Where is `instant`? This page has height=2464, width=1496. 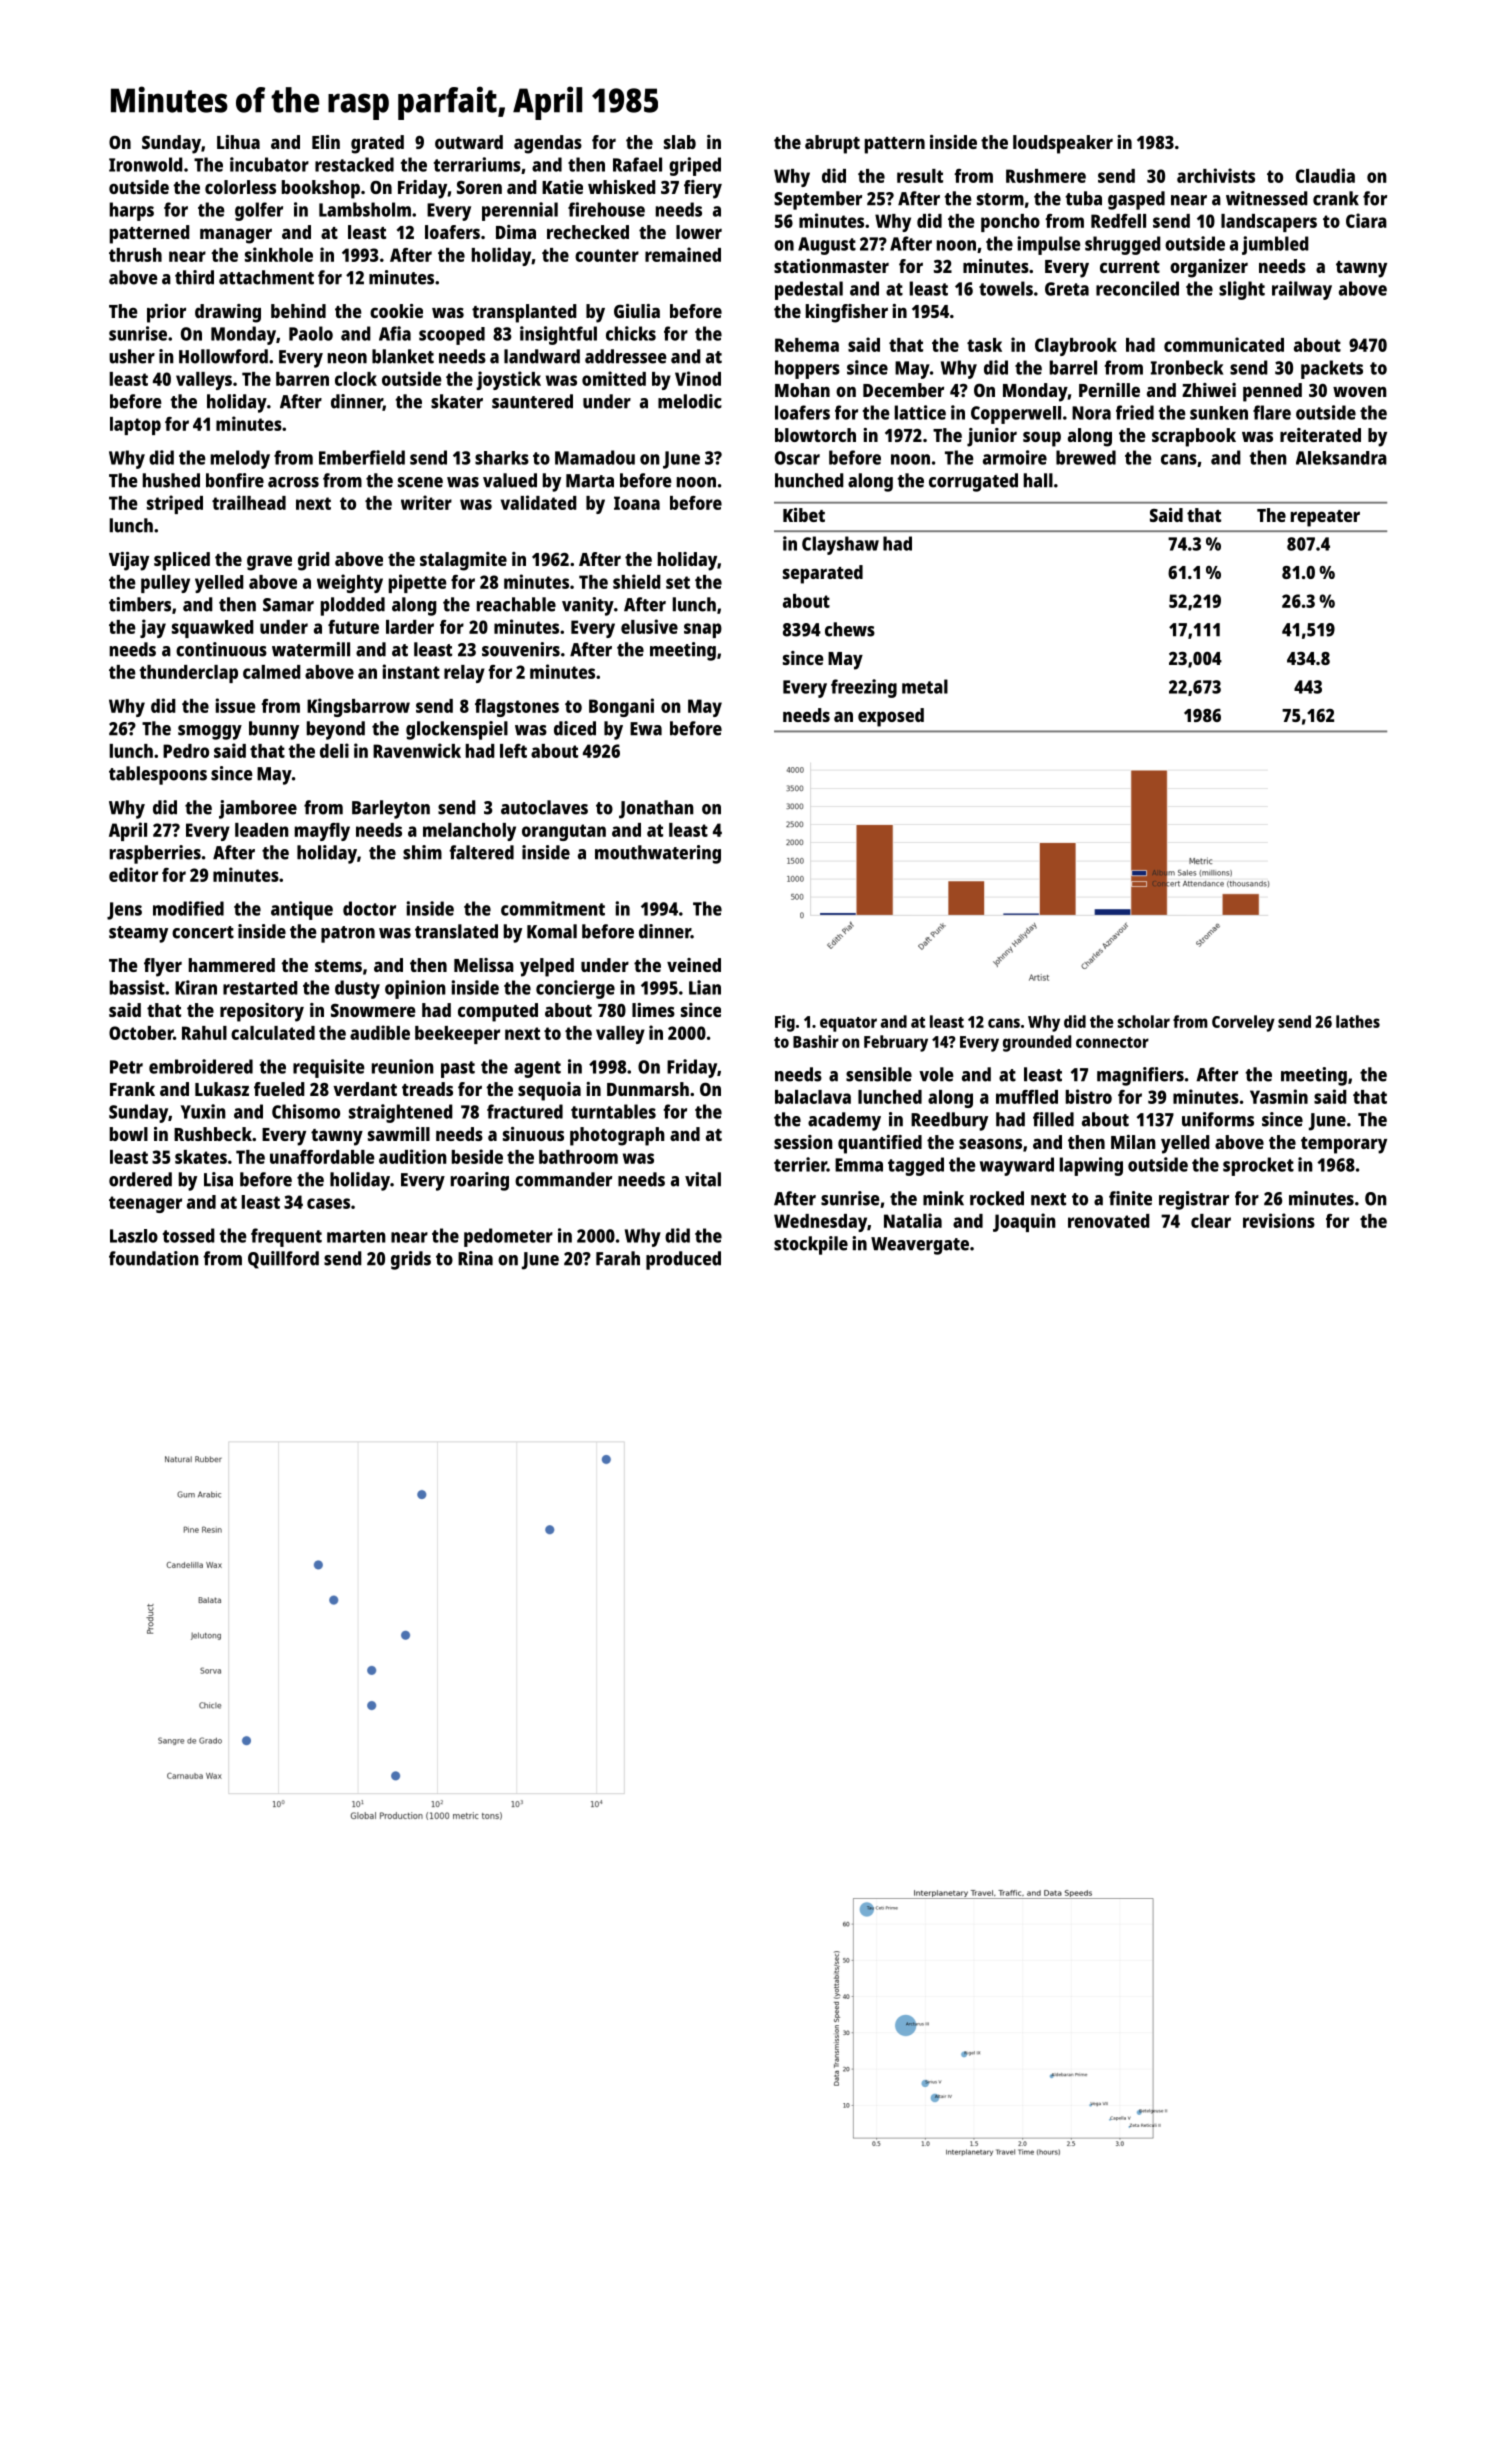 instant is located at coordinates (411, 671).
